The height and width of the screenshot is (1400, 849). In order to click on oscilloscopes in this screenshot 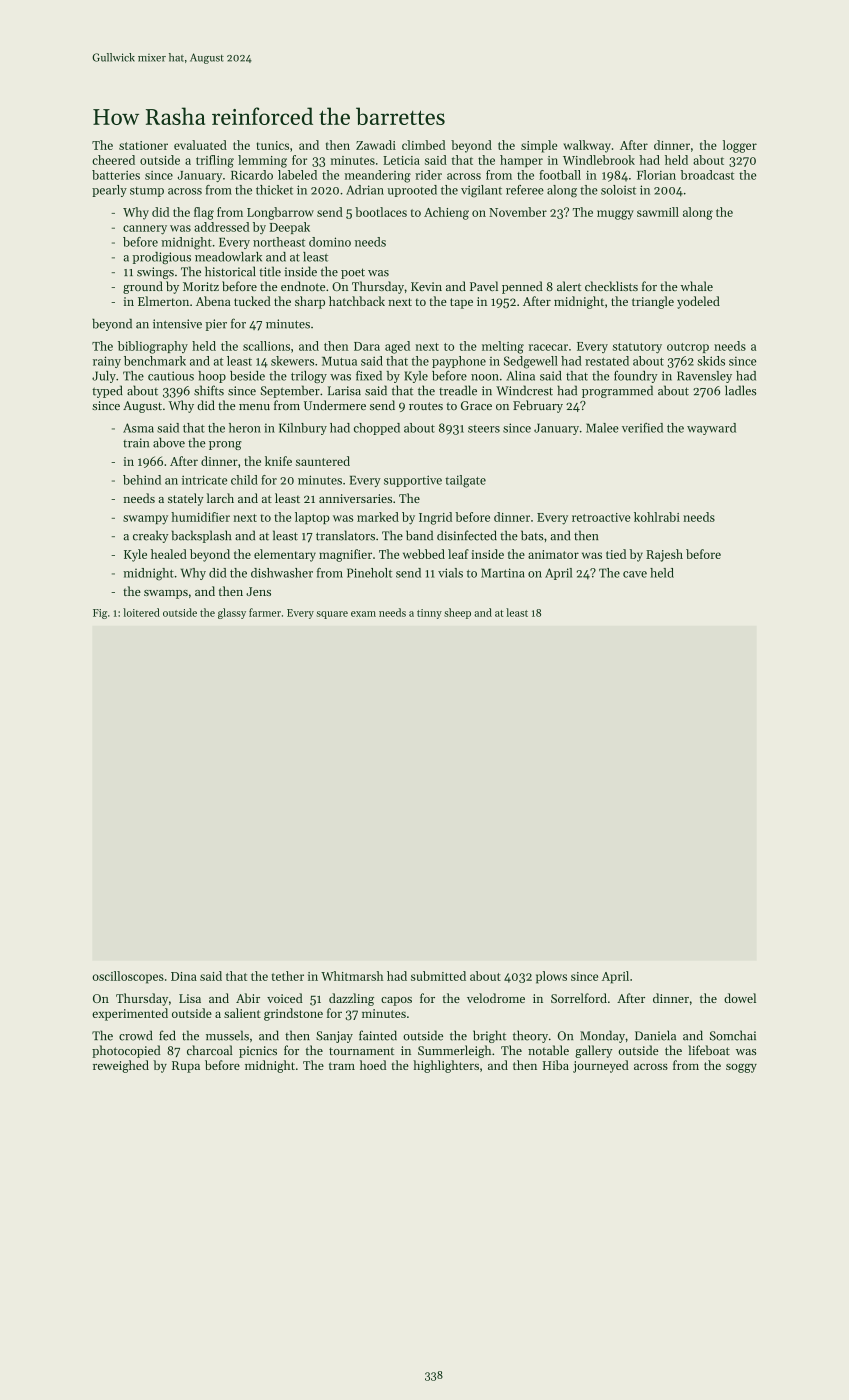, I will do `click(128, 977)`.
